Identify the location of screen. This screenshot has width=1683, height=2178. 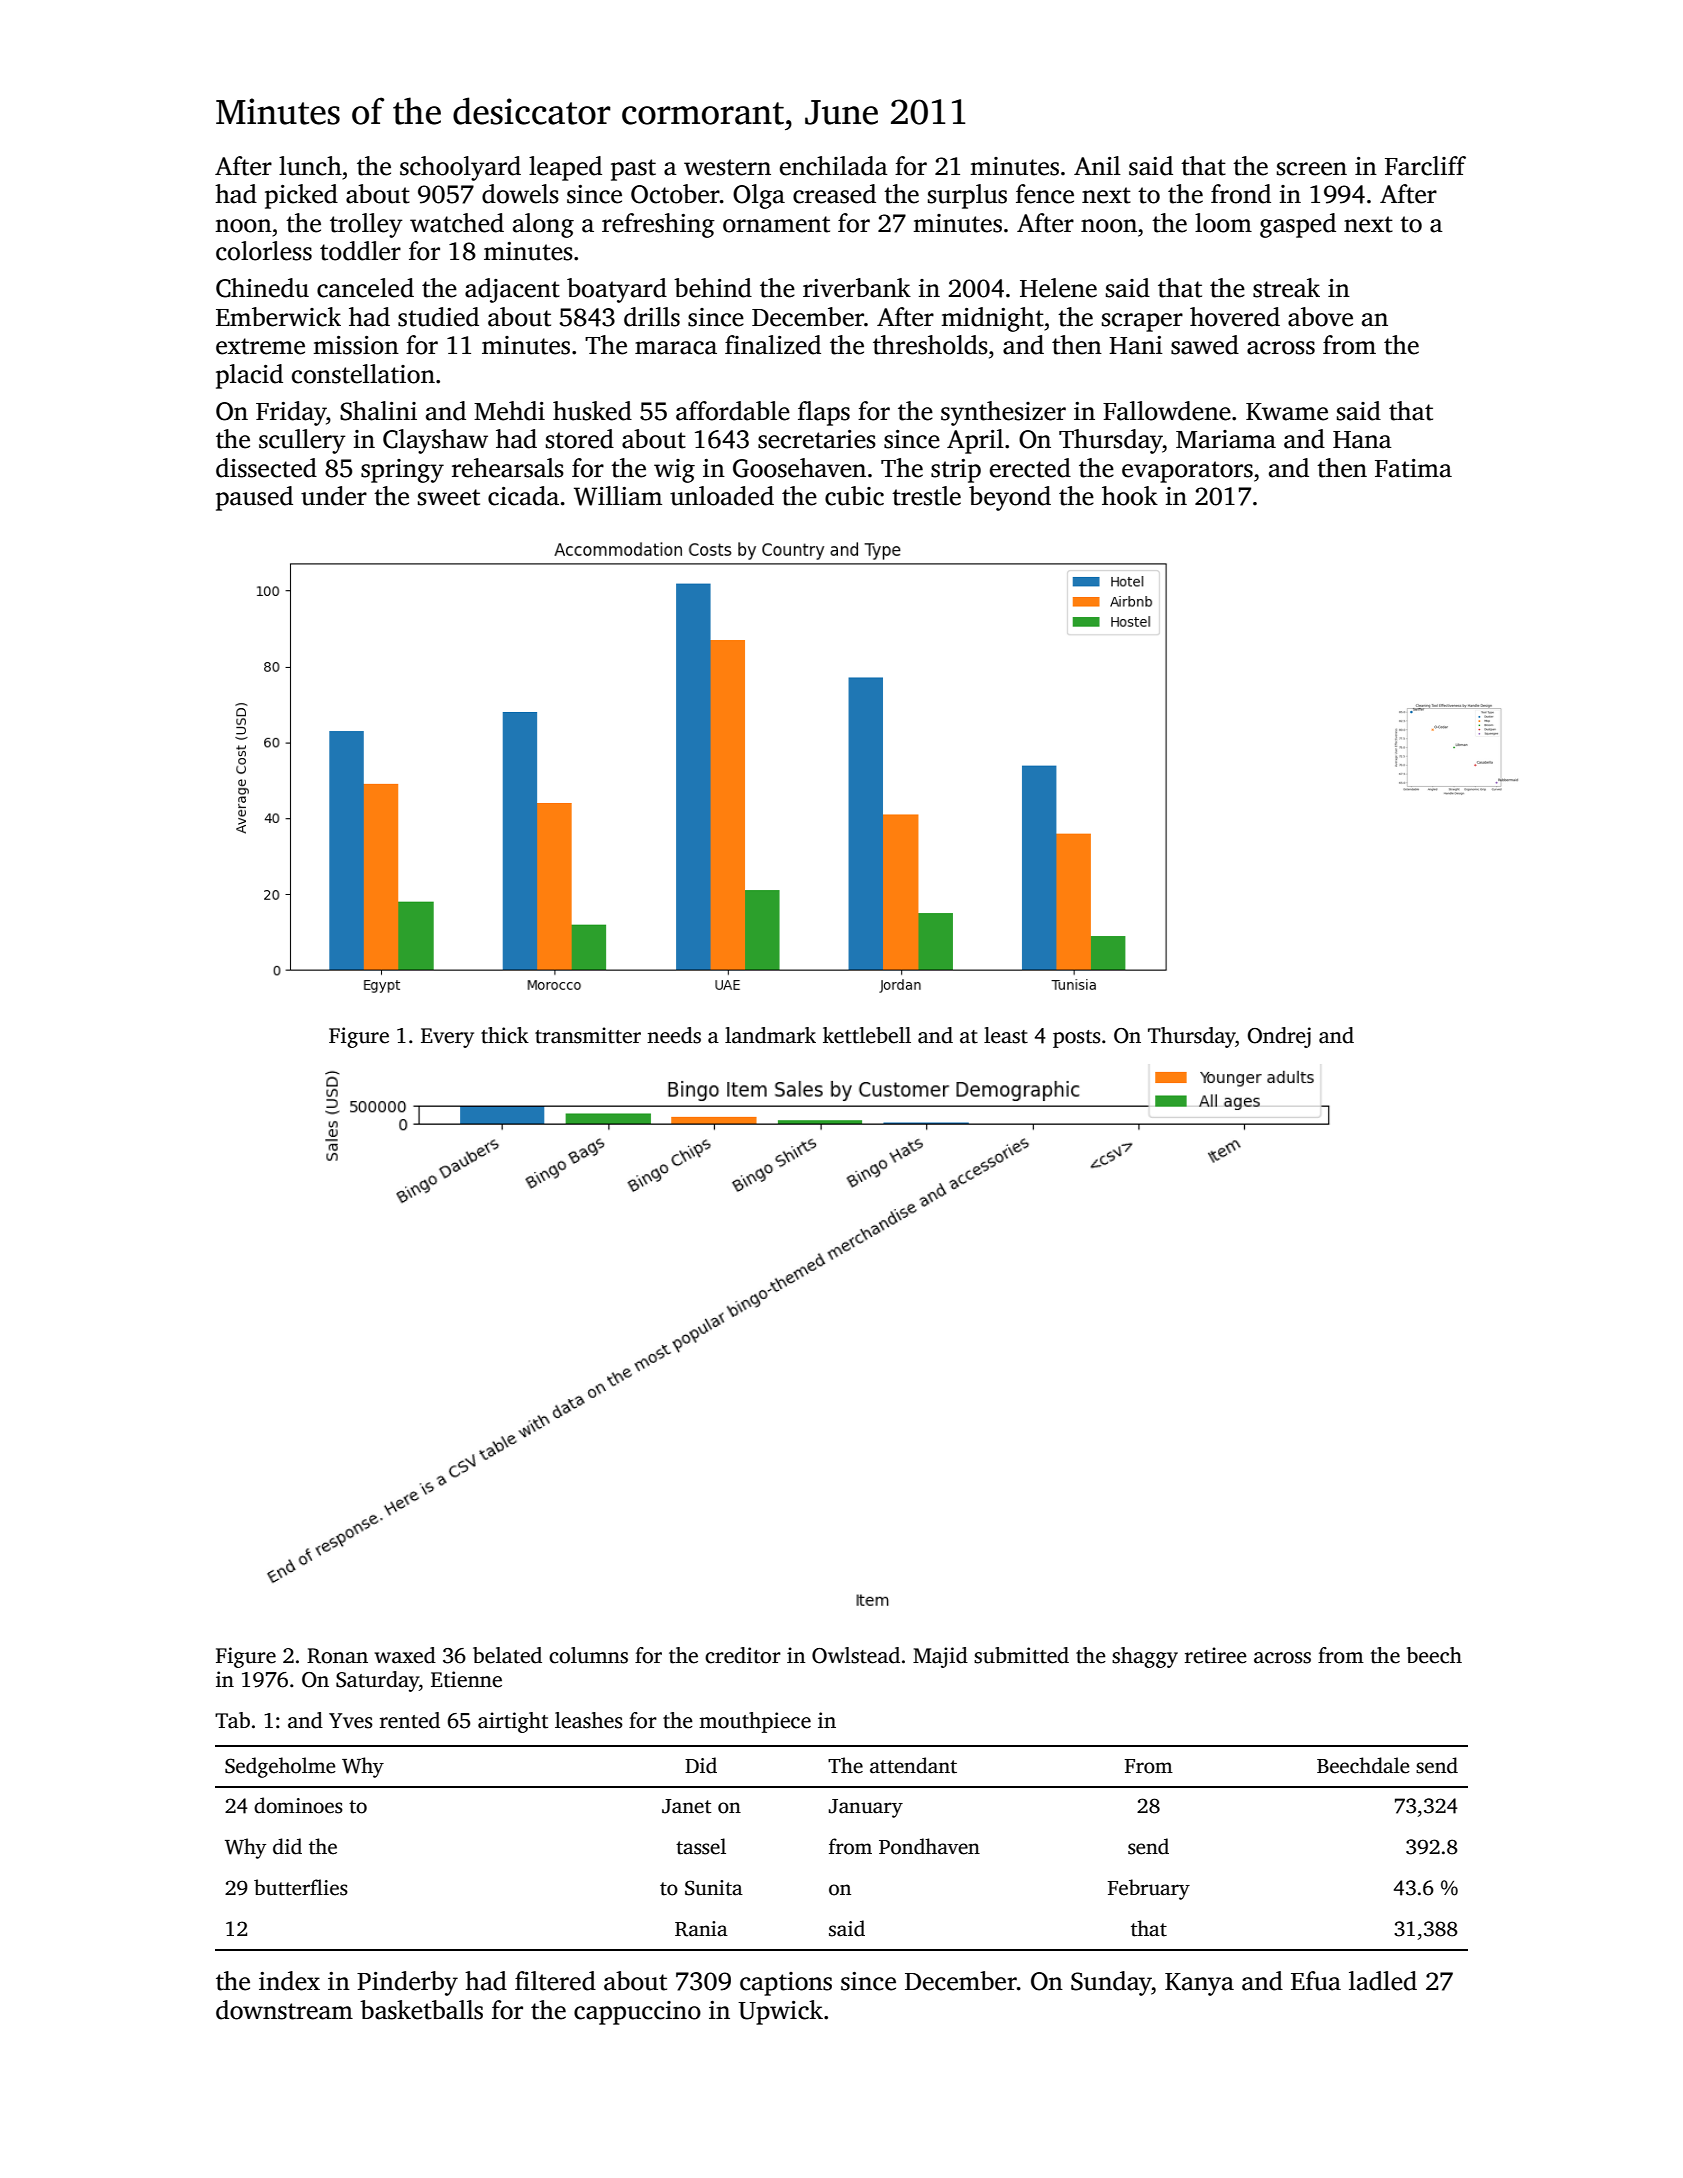
(1312, 169).
